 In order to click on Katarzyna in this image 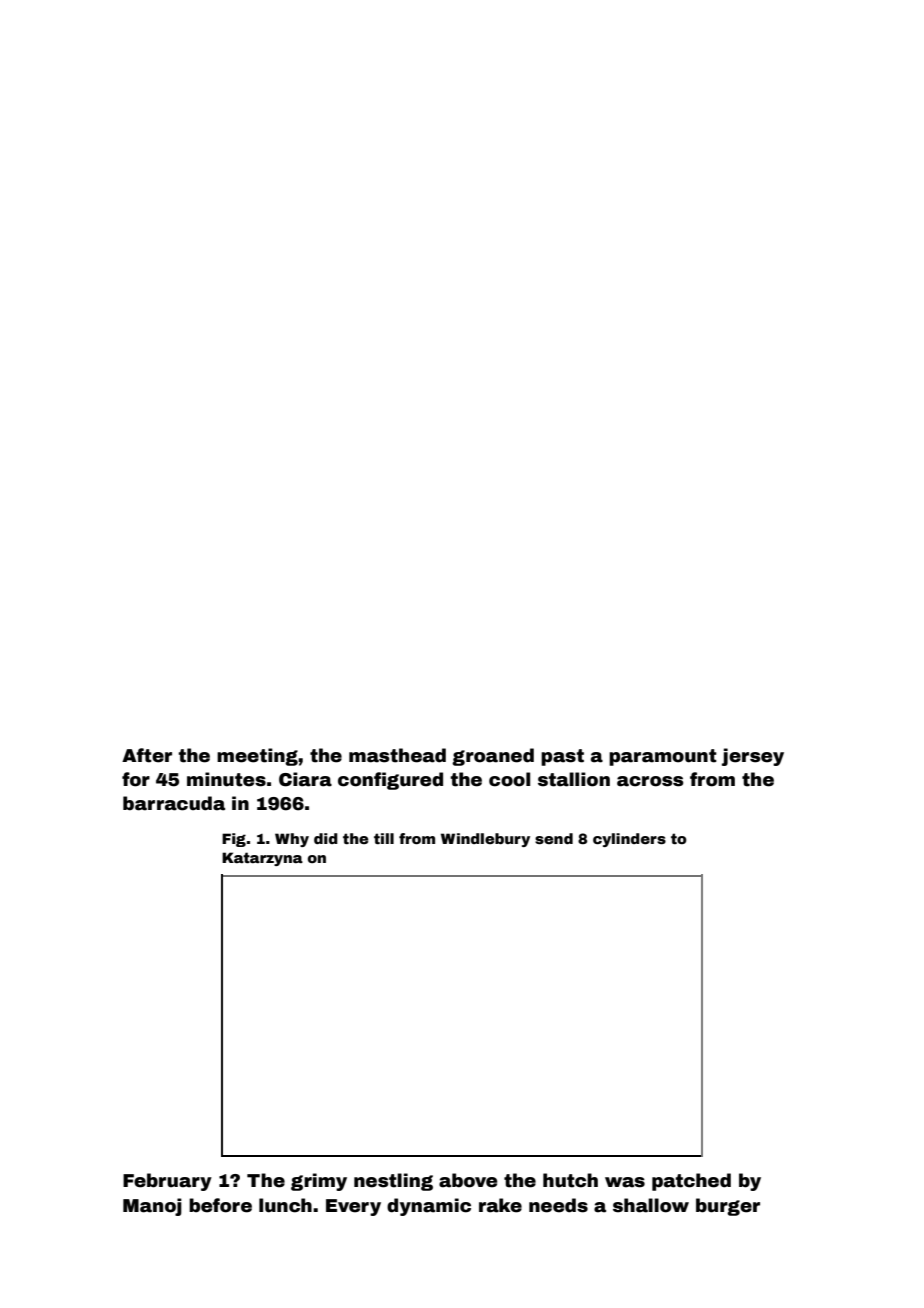, I will do `click(262, 859)`.
